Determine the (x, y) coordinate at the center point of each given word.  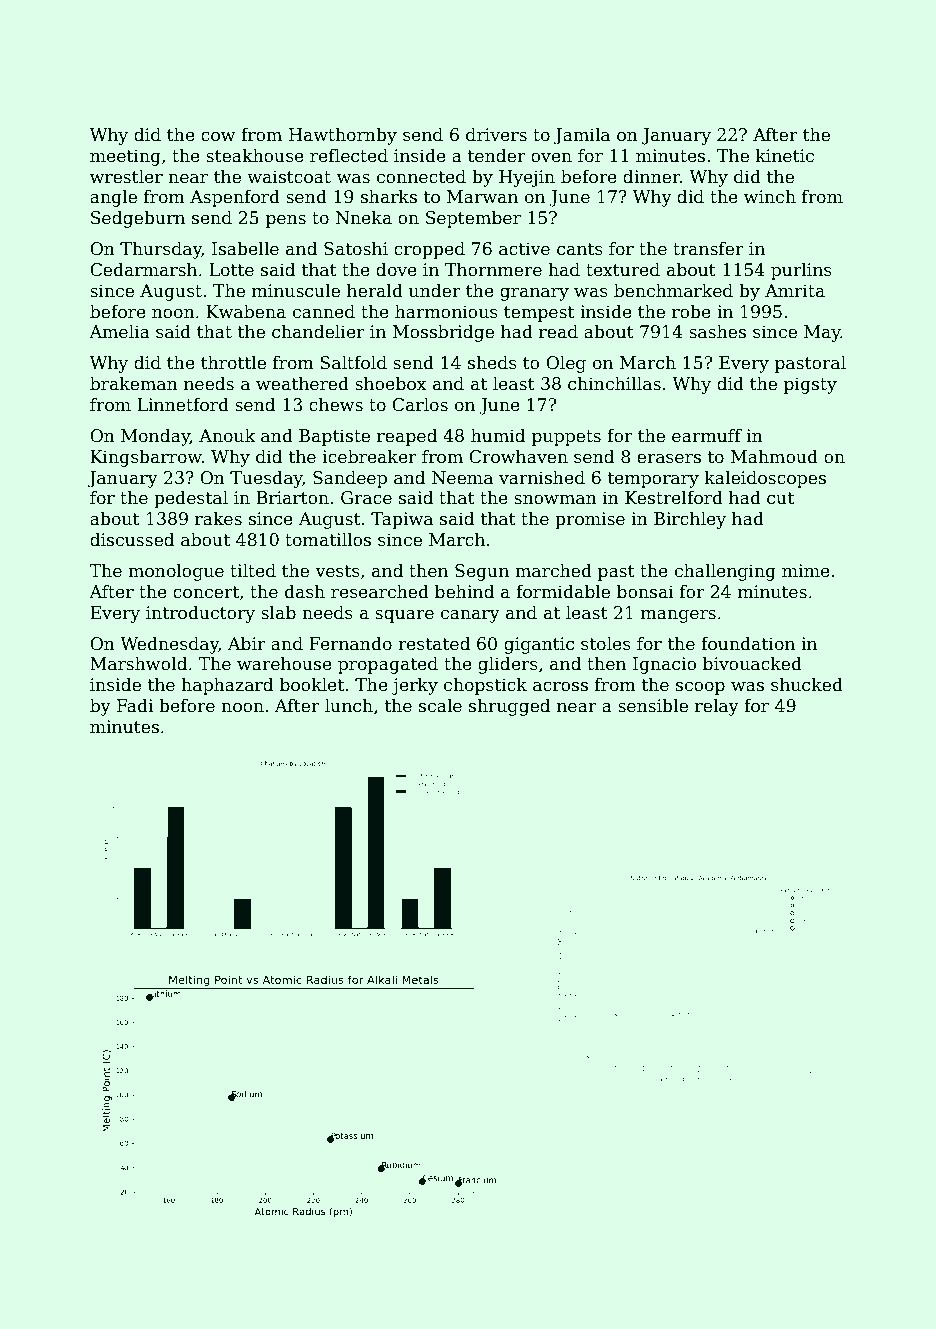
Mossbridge (443, 333)
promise (590, 520)
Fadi (135, 705)
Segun (482, 572)
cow (218, 137)
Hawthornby (343, 136)
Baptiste (334, 437)
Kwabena (246, 311)
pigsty (810, 385)
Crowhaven (518, 456)
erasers (669, 459)
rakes (218, 518)
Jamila (582, 136)
